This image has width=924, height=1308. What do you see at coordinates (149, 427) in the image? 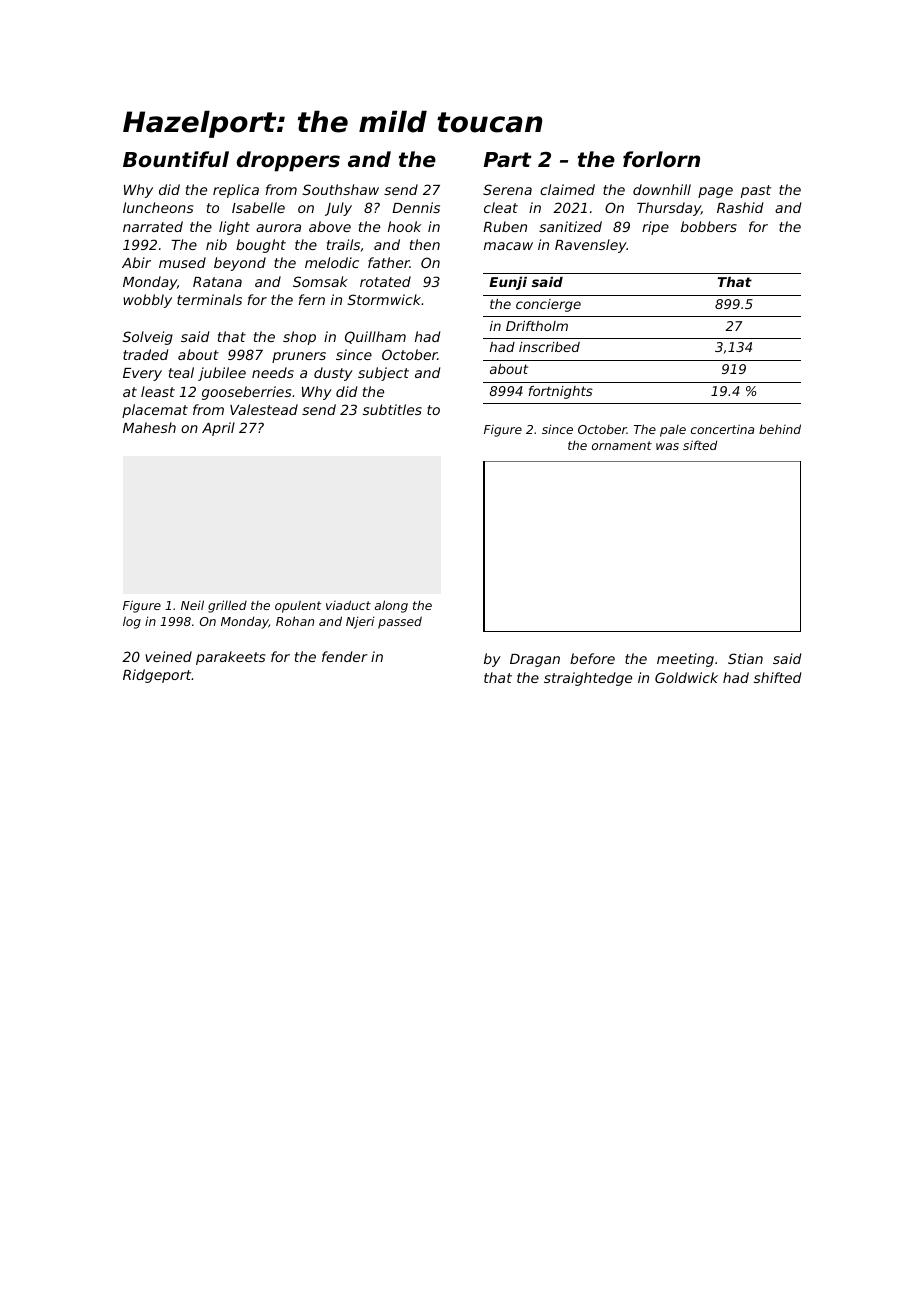
I see `Mahesh` at bounding box center [149, 427].
